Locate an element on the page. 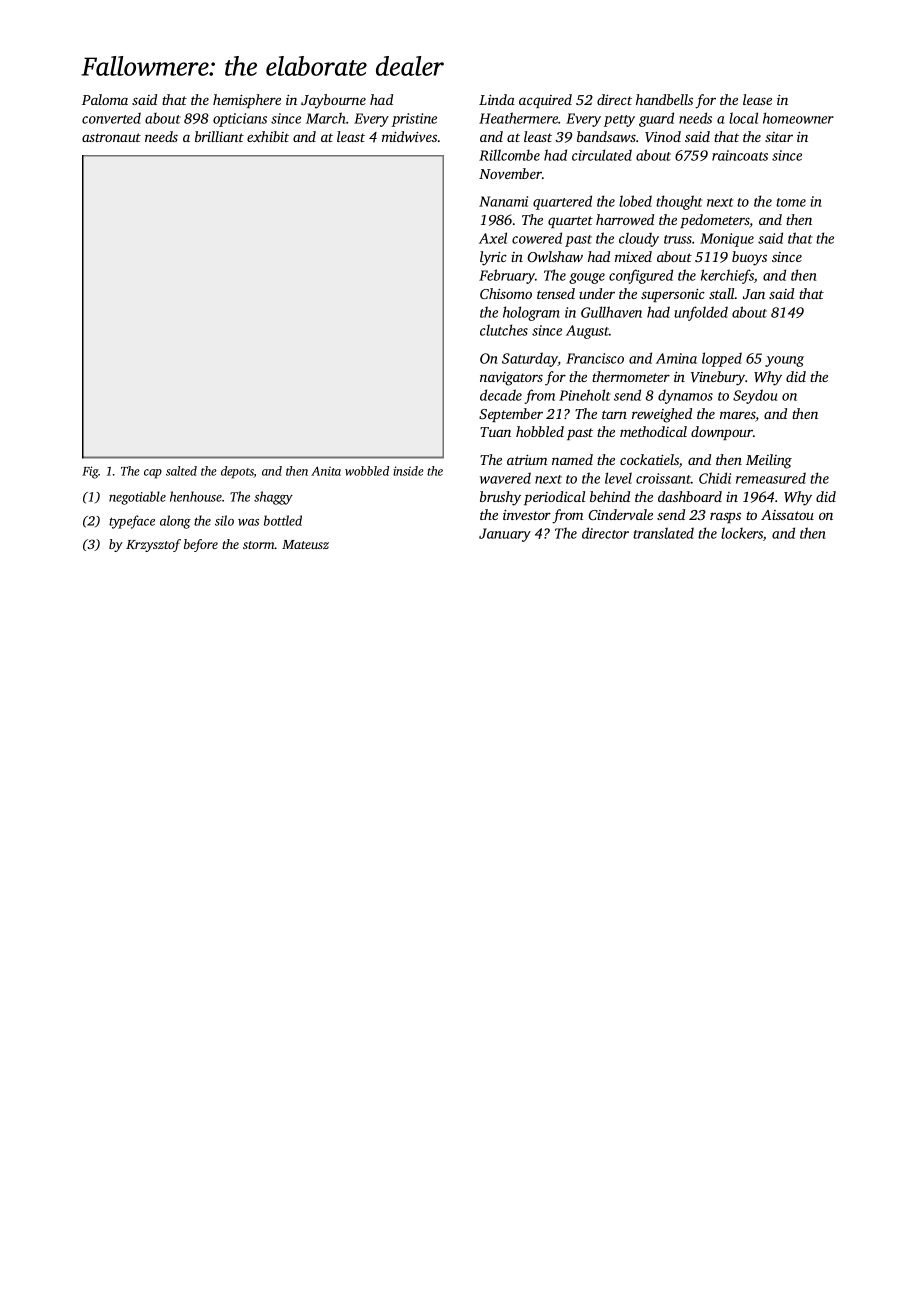 Image resolution: width=924 pixels, height=1308 pixels. Krzysztof is located at coordinates (153, 545).
